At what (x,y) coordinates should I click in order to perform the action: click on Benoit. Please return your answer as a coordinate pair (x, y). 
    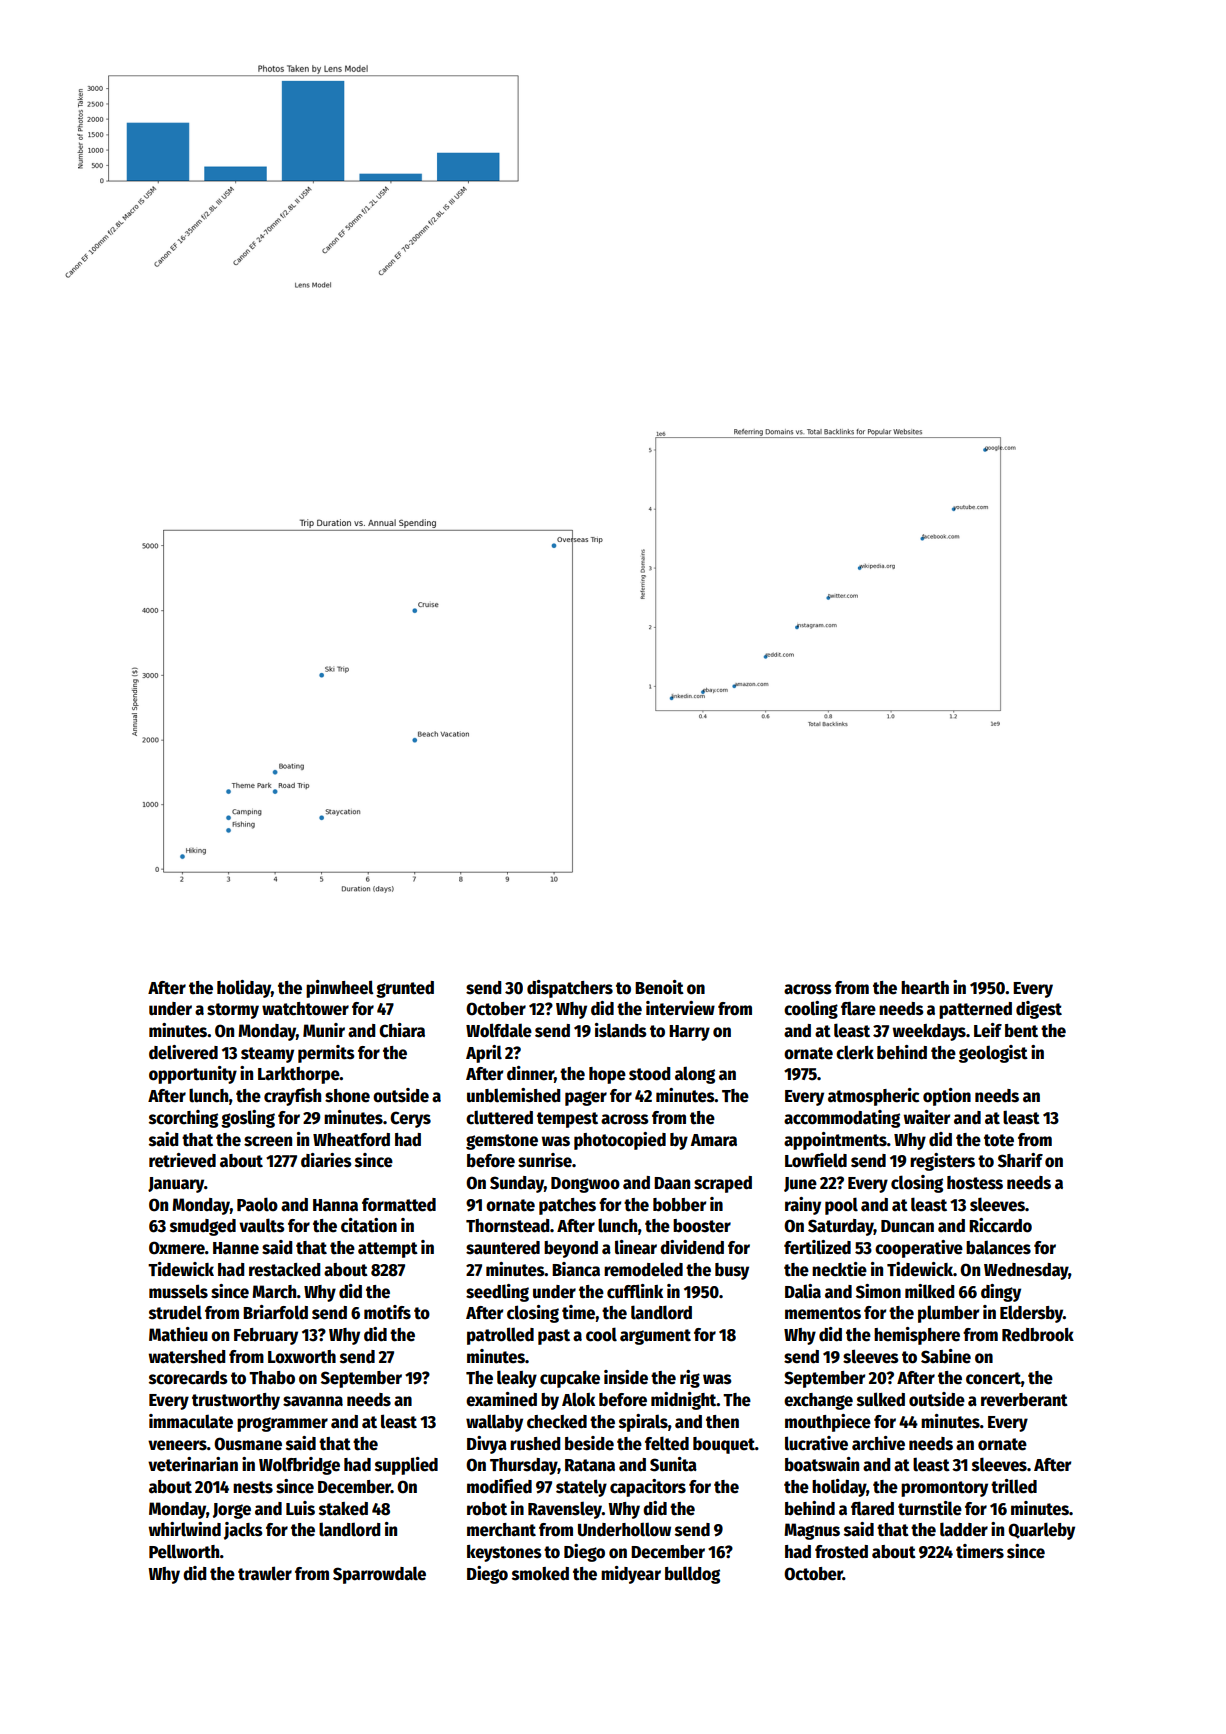
    Looking at the image, I should click on (659, 987).
